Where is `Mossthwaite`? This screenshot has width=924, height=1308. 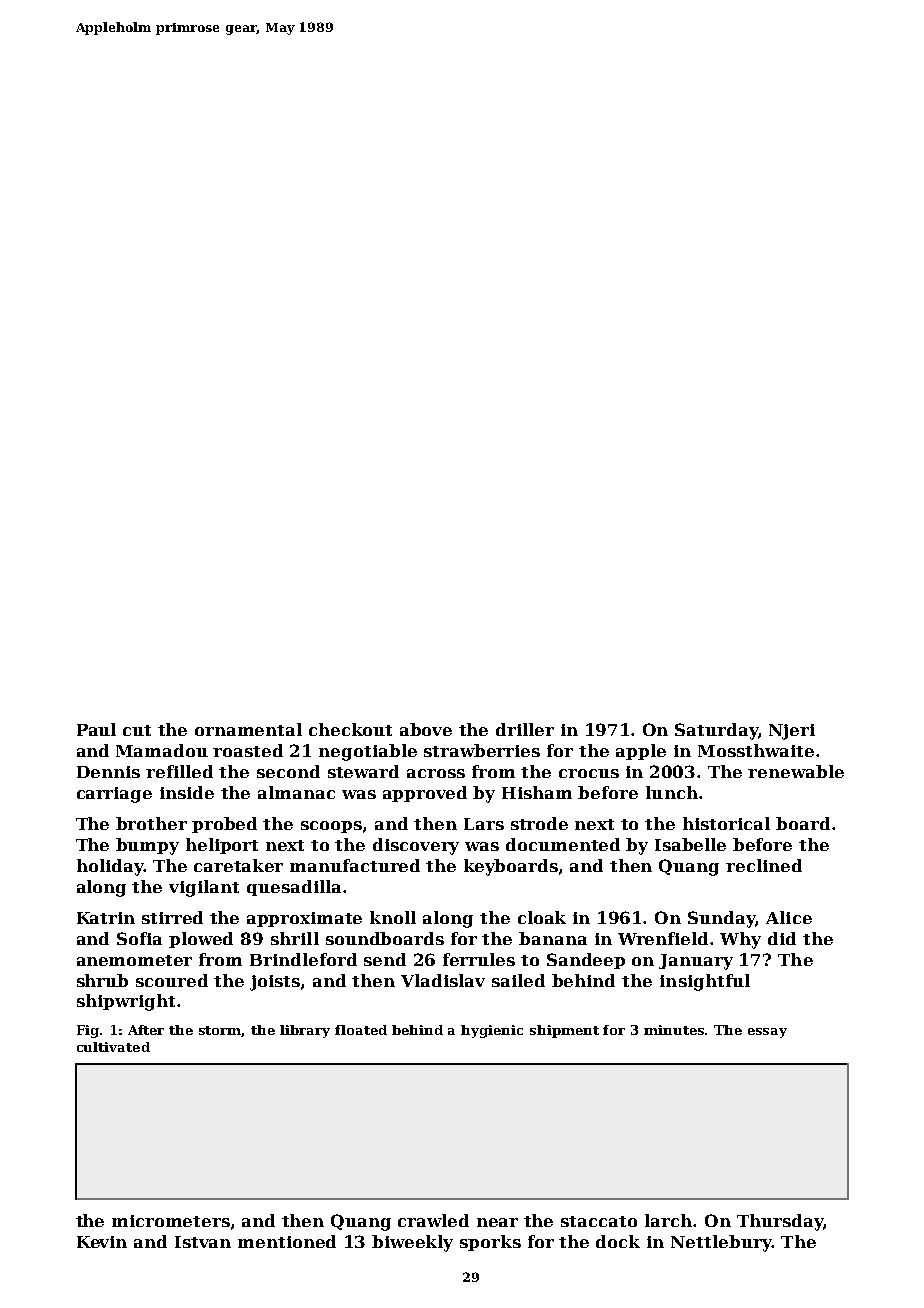 Mossthwaite is located at coordinates (756, 750).
